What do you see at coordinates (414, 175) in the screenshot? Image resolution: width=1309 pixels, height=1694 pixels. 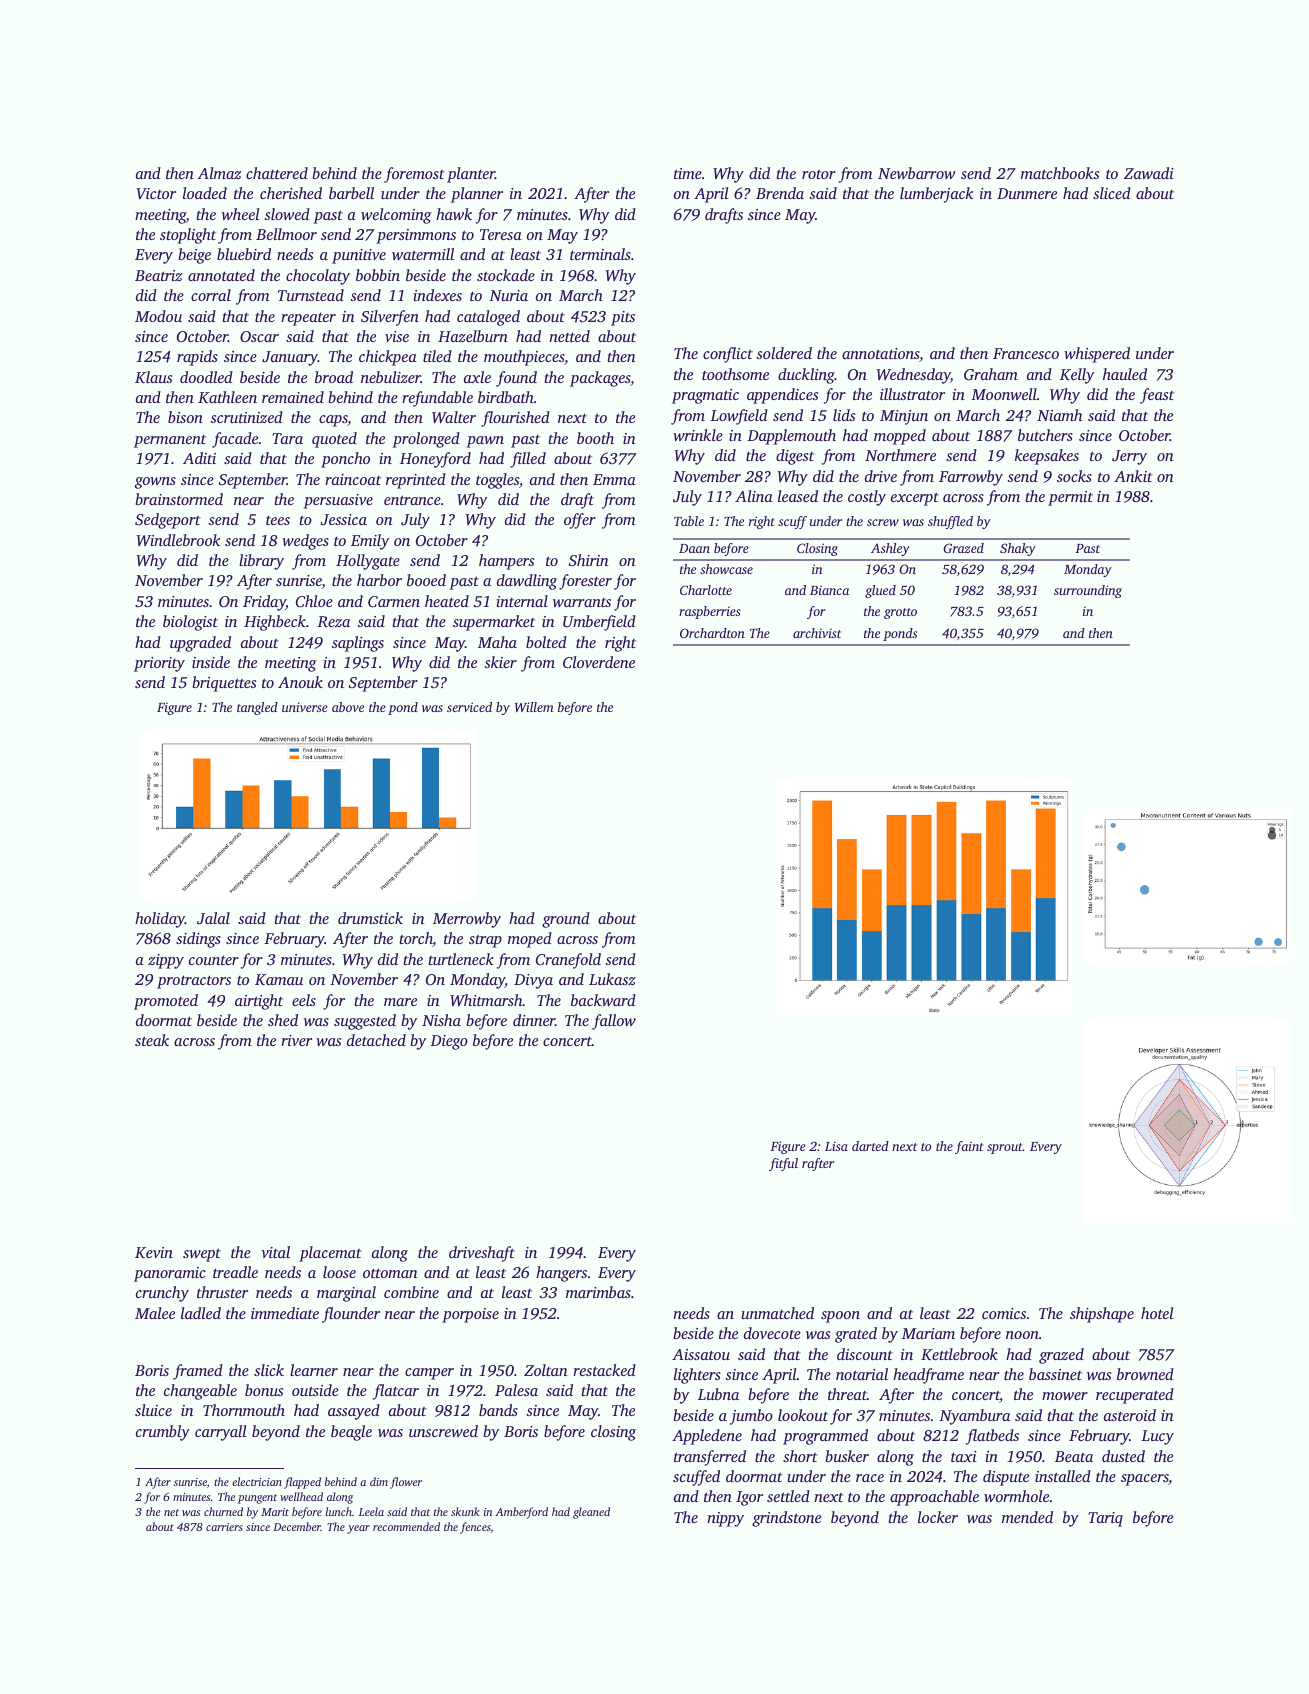 I see `foremost` at bounding box center [414, 175].
